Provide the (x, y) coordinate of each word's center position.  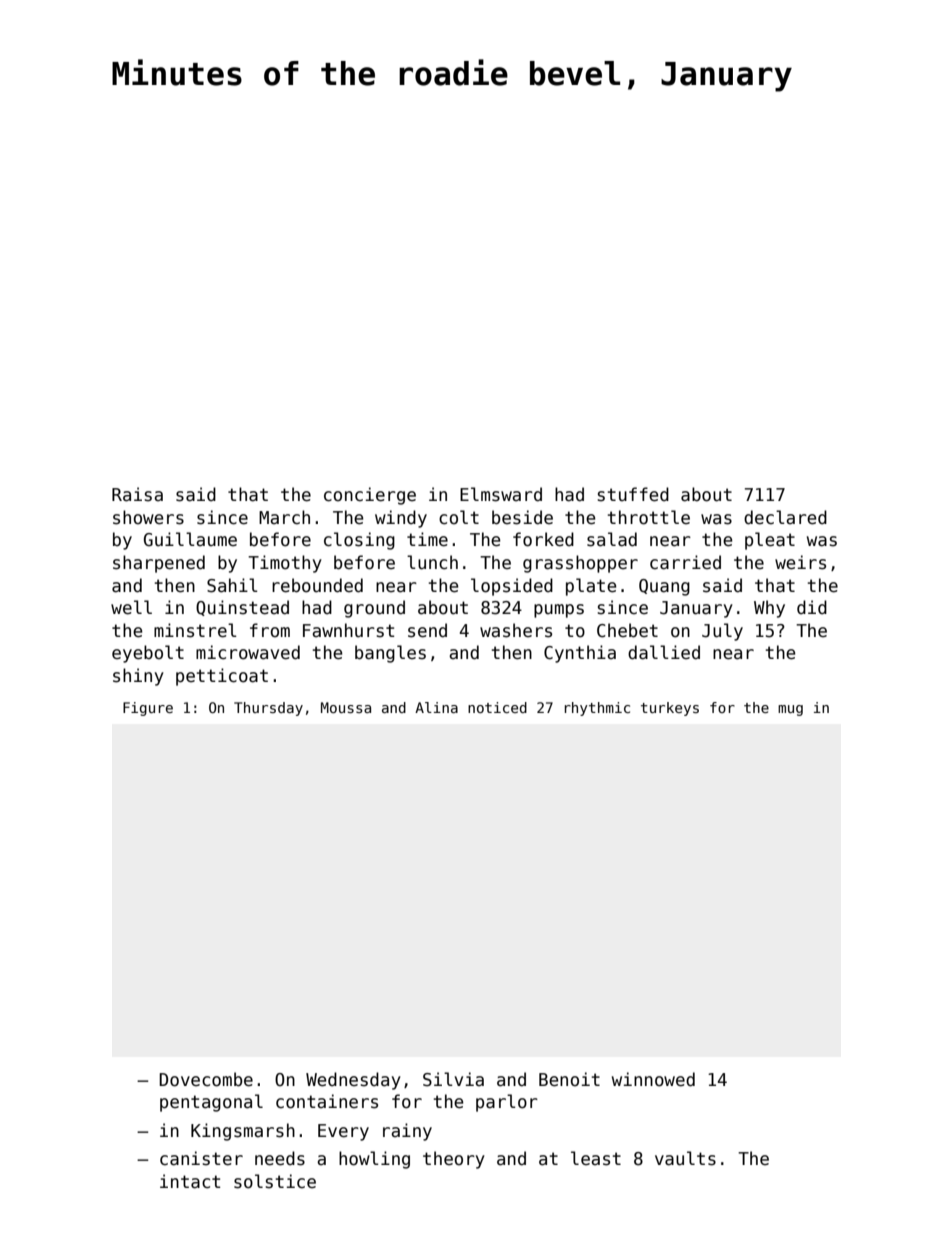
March (284, 517)
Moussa (346, 707)
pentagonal (211, 1103)
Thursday (268, 709)
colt (459, 517)
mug (790, 710)
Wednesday (353, 1081)
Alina (436, 707)
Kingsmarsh (243, 1132)
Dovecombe (206, 1079)
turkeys (670, 709)
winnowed (653, 1079)
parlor (507, 1103)
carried (685, 562)
